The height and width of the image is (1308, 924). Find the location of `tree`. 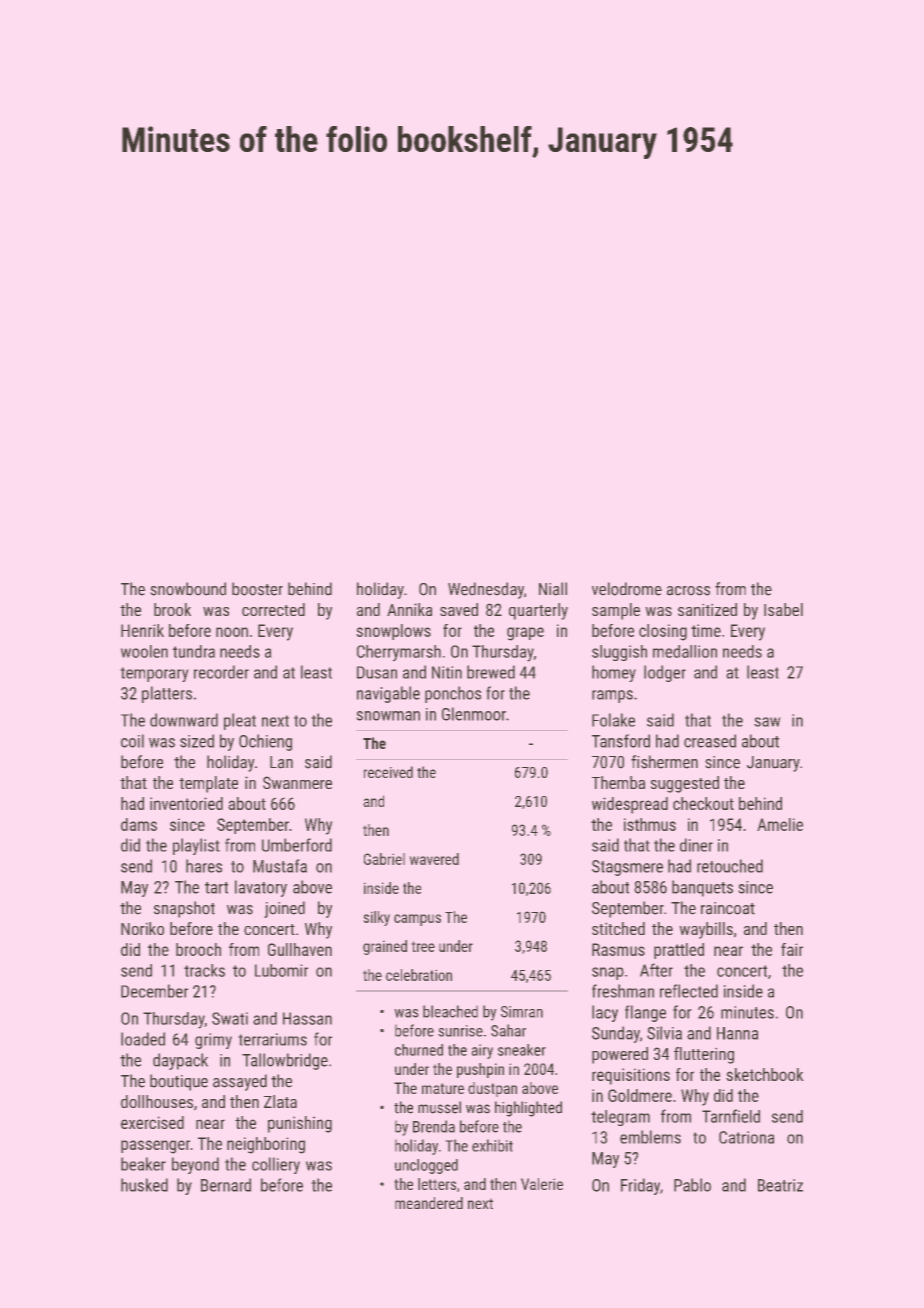

tree is located at coordinates (423, 946).
